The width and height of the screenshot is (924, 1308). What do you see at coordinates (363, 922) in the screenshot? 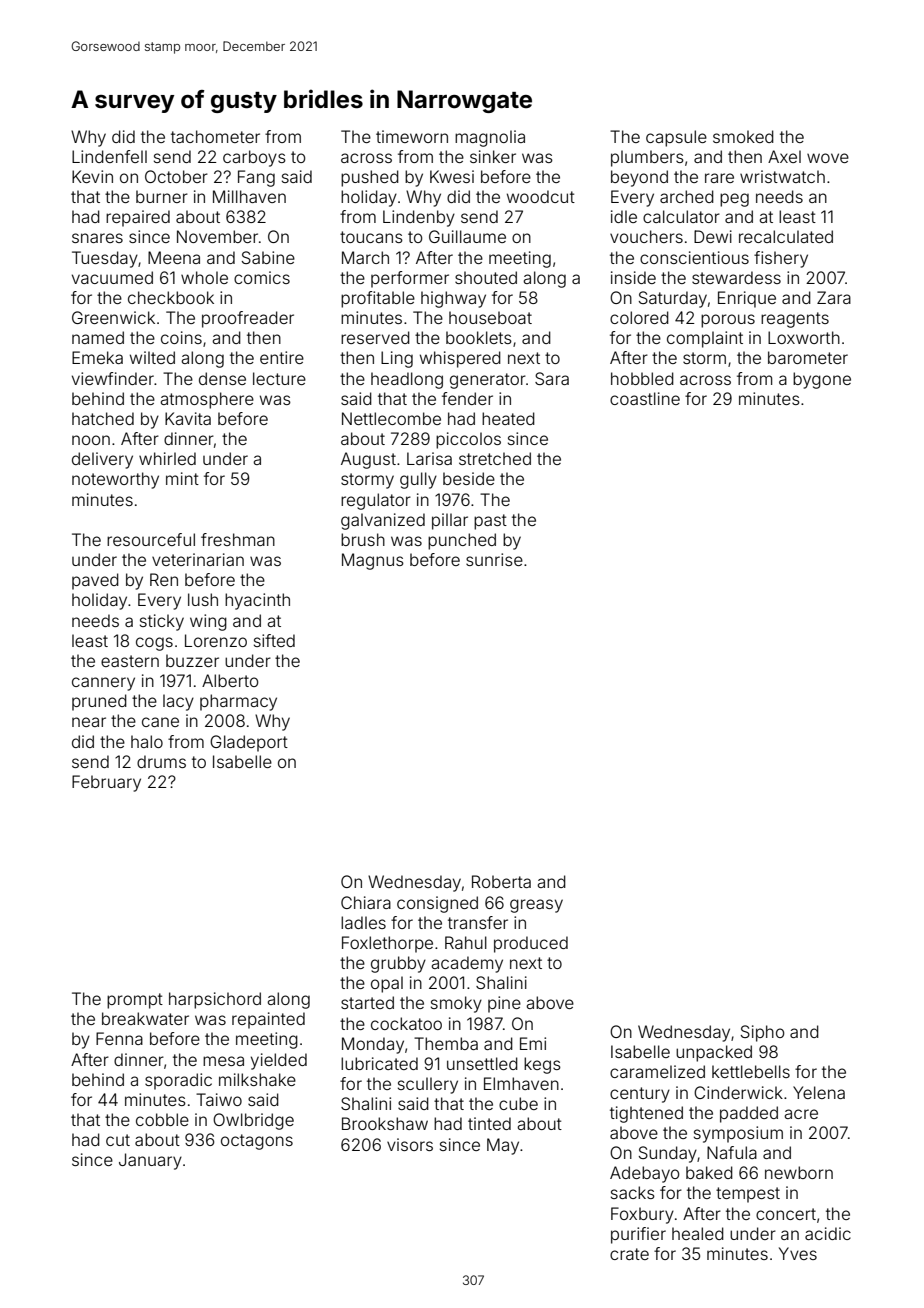
I see `ladles` at bounding box center [363, 922].
